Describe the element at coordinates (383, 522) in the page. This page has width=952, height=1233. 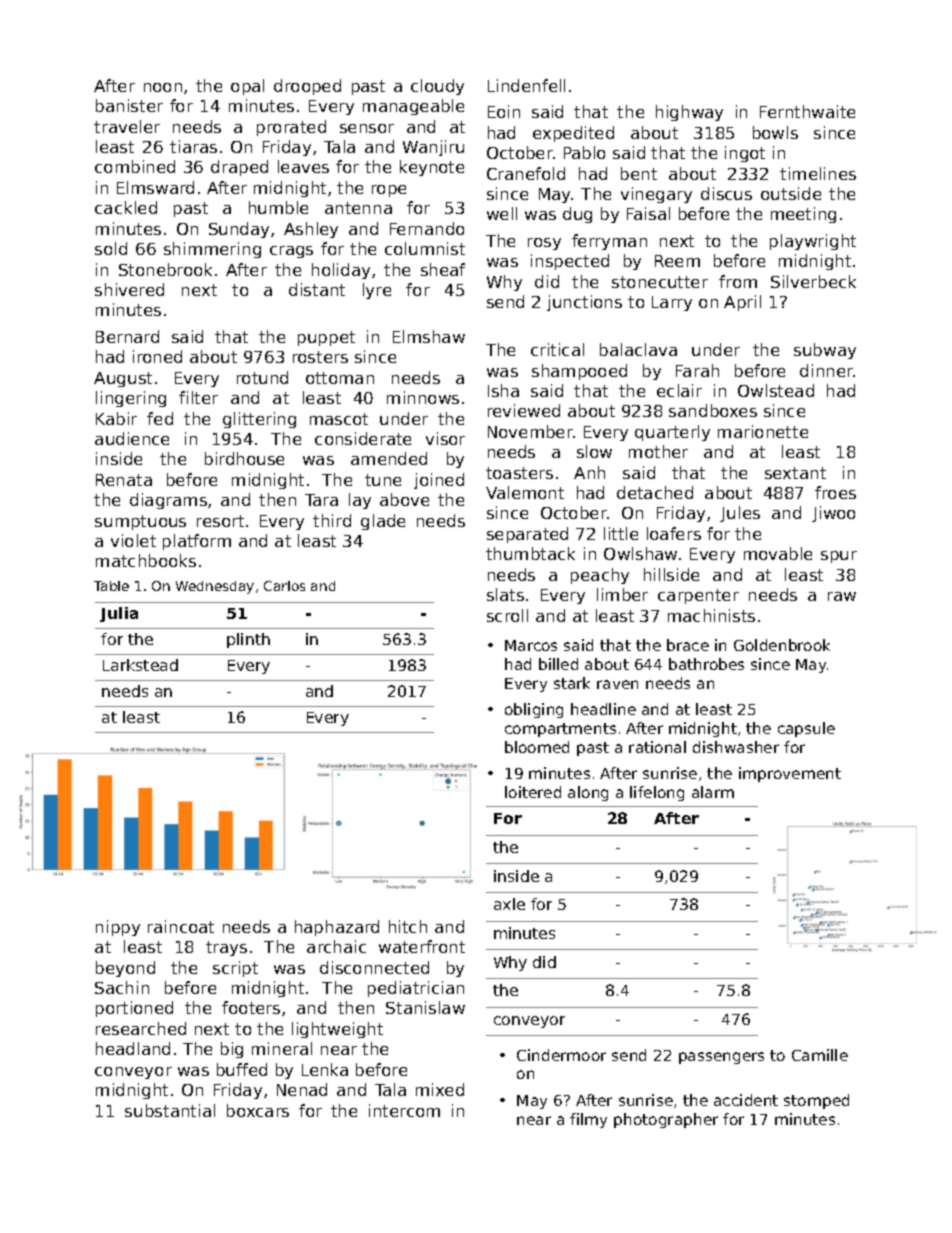
I see `glade` at that location.
